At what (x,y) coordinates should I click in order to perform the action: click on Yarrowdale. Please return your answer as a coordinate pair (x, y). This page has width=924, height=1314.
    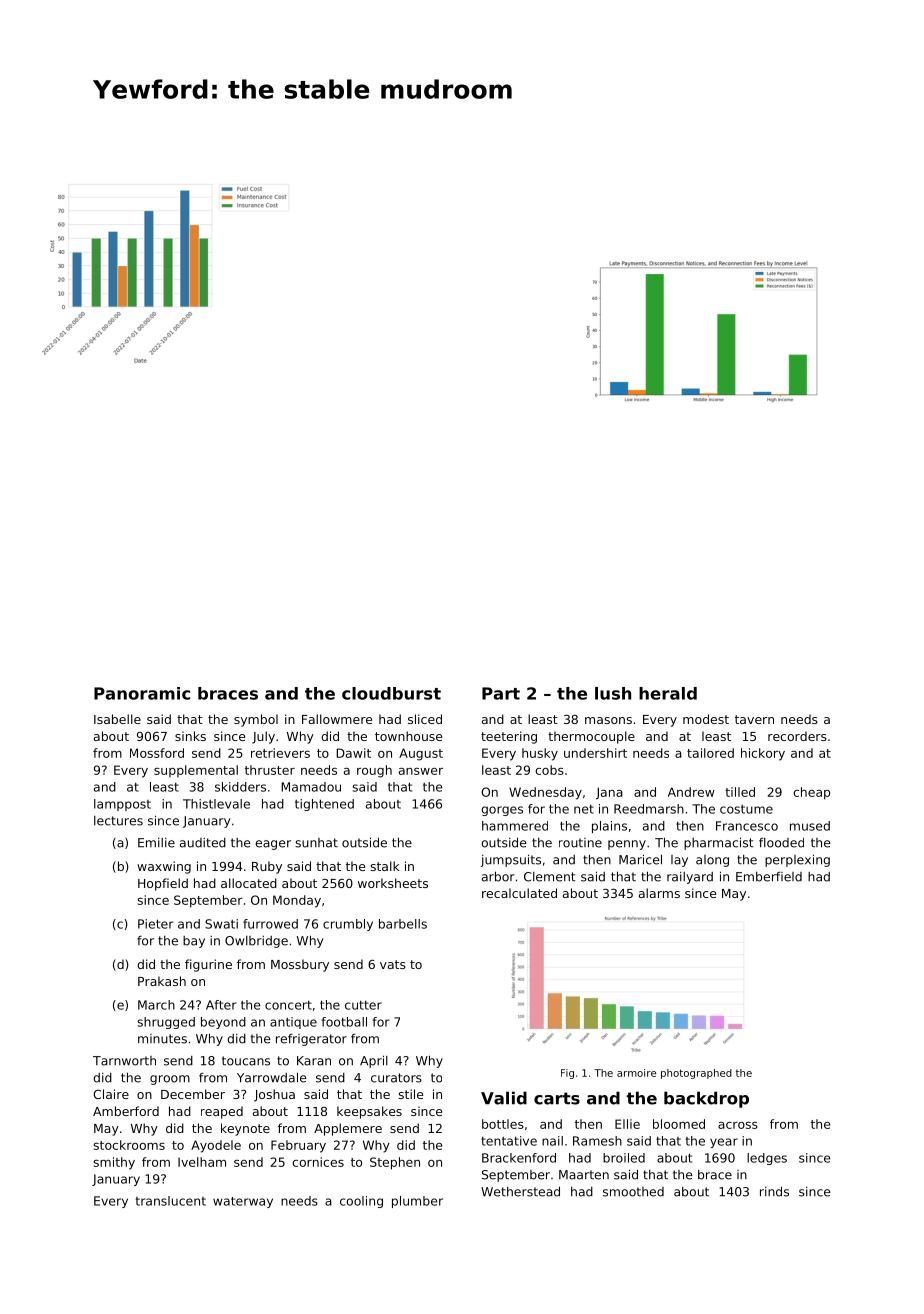
    Looking at the image, I should click on (272, 1077).
